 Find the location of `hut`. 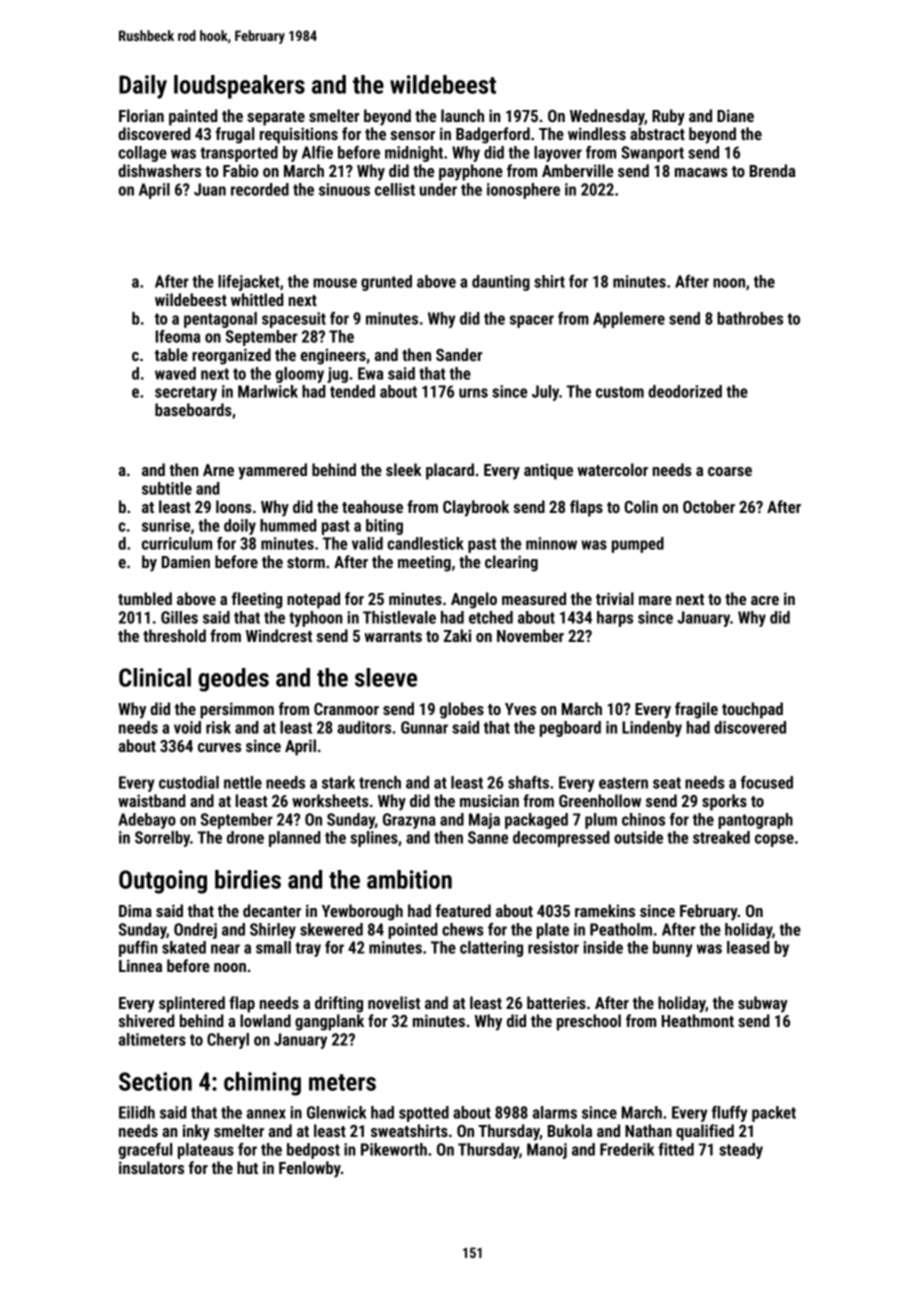

hut is located at coordinates (247, 1167).
